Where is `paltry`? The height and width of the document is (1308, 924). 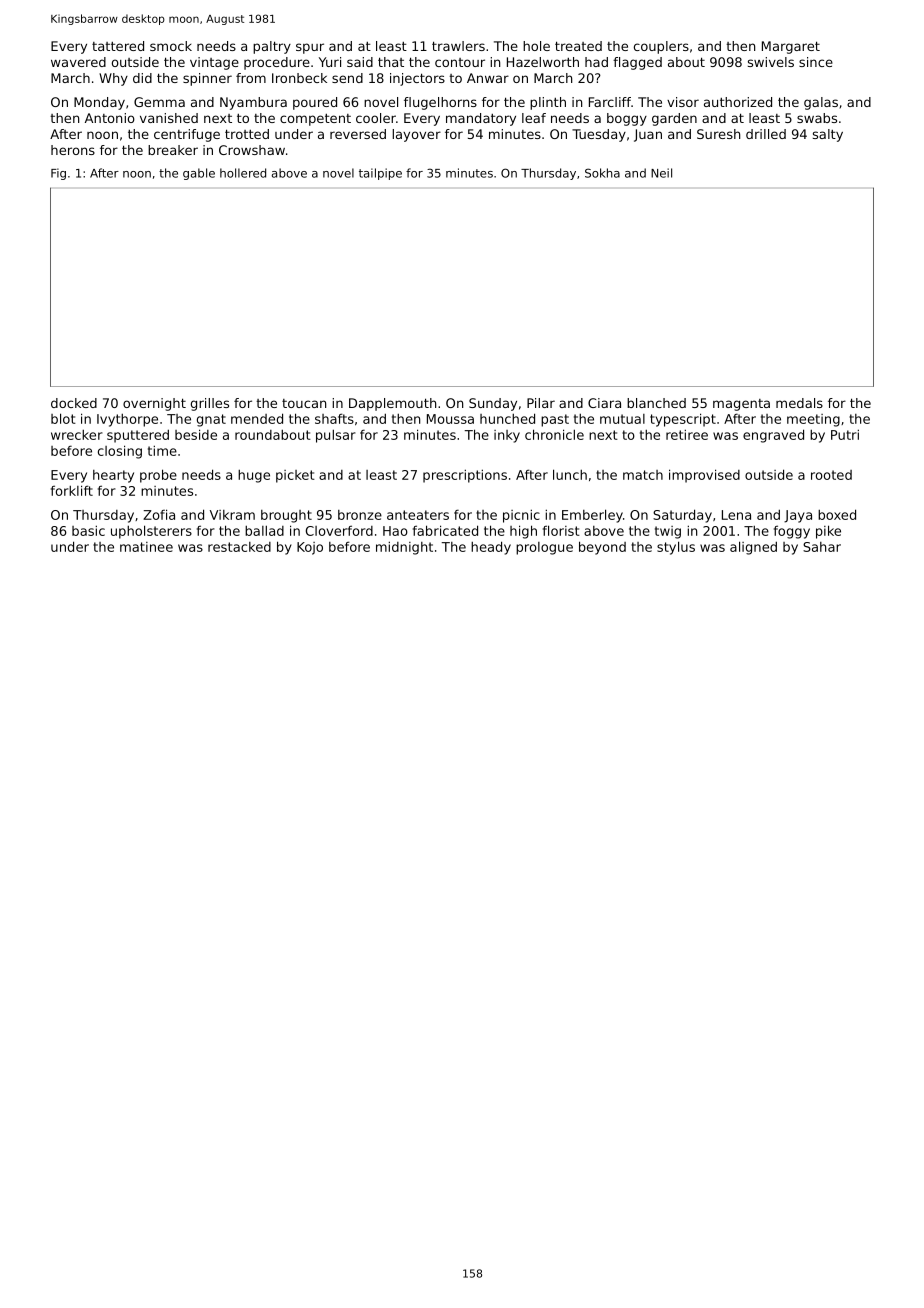
paltry is located at coordinates (272, 47).
